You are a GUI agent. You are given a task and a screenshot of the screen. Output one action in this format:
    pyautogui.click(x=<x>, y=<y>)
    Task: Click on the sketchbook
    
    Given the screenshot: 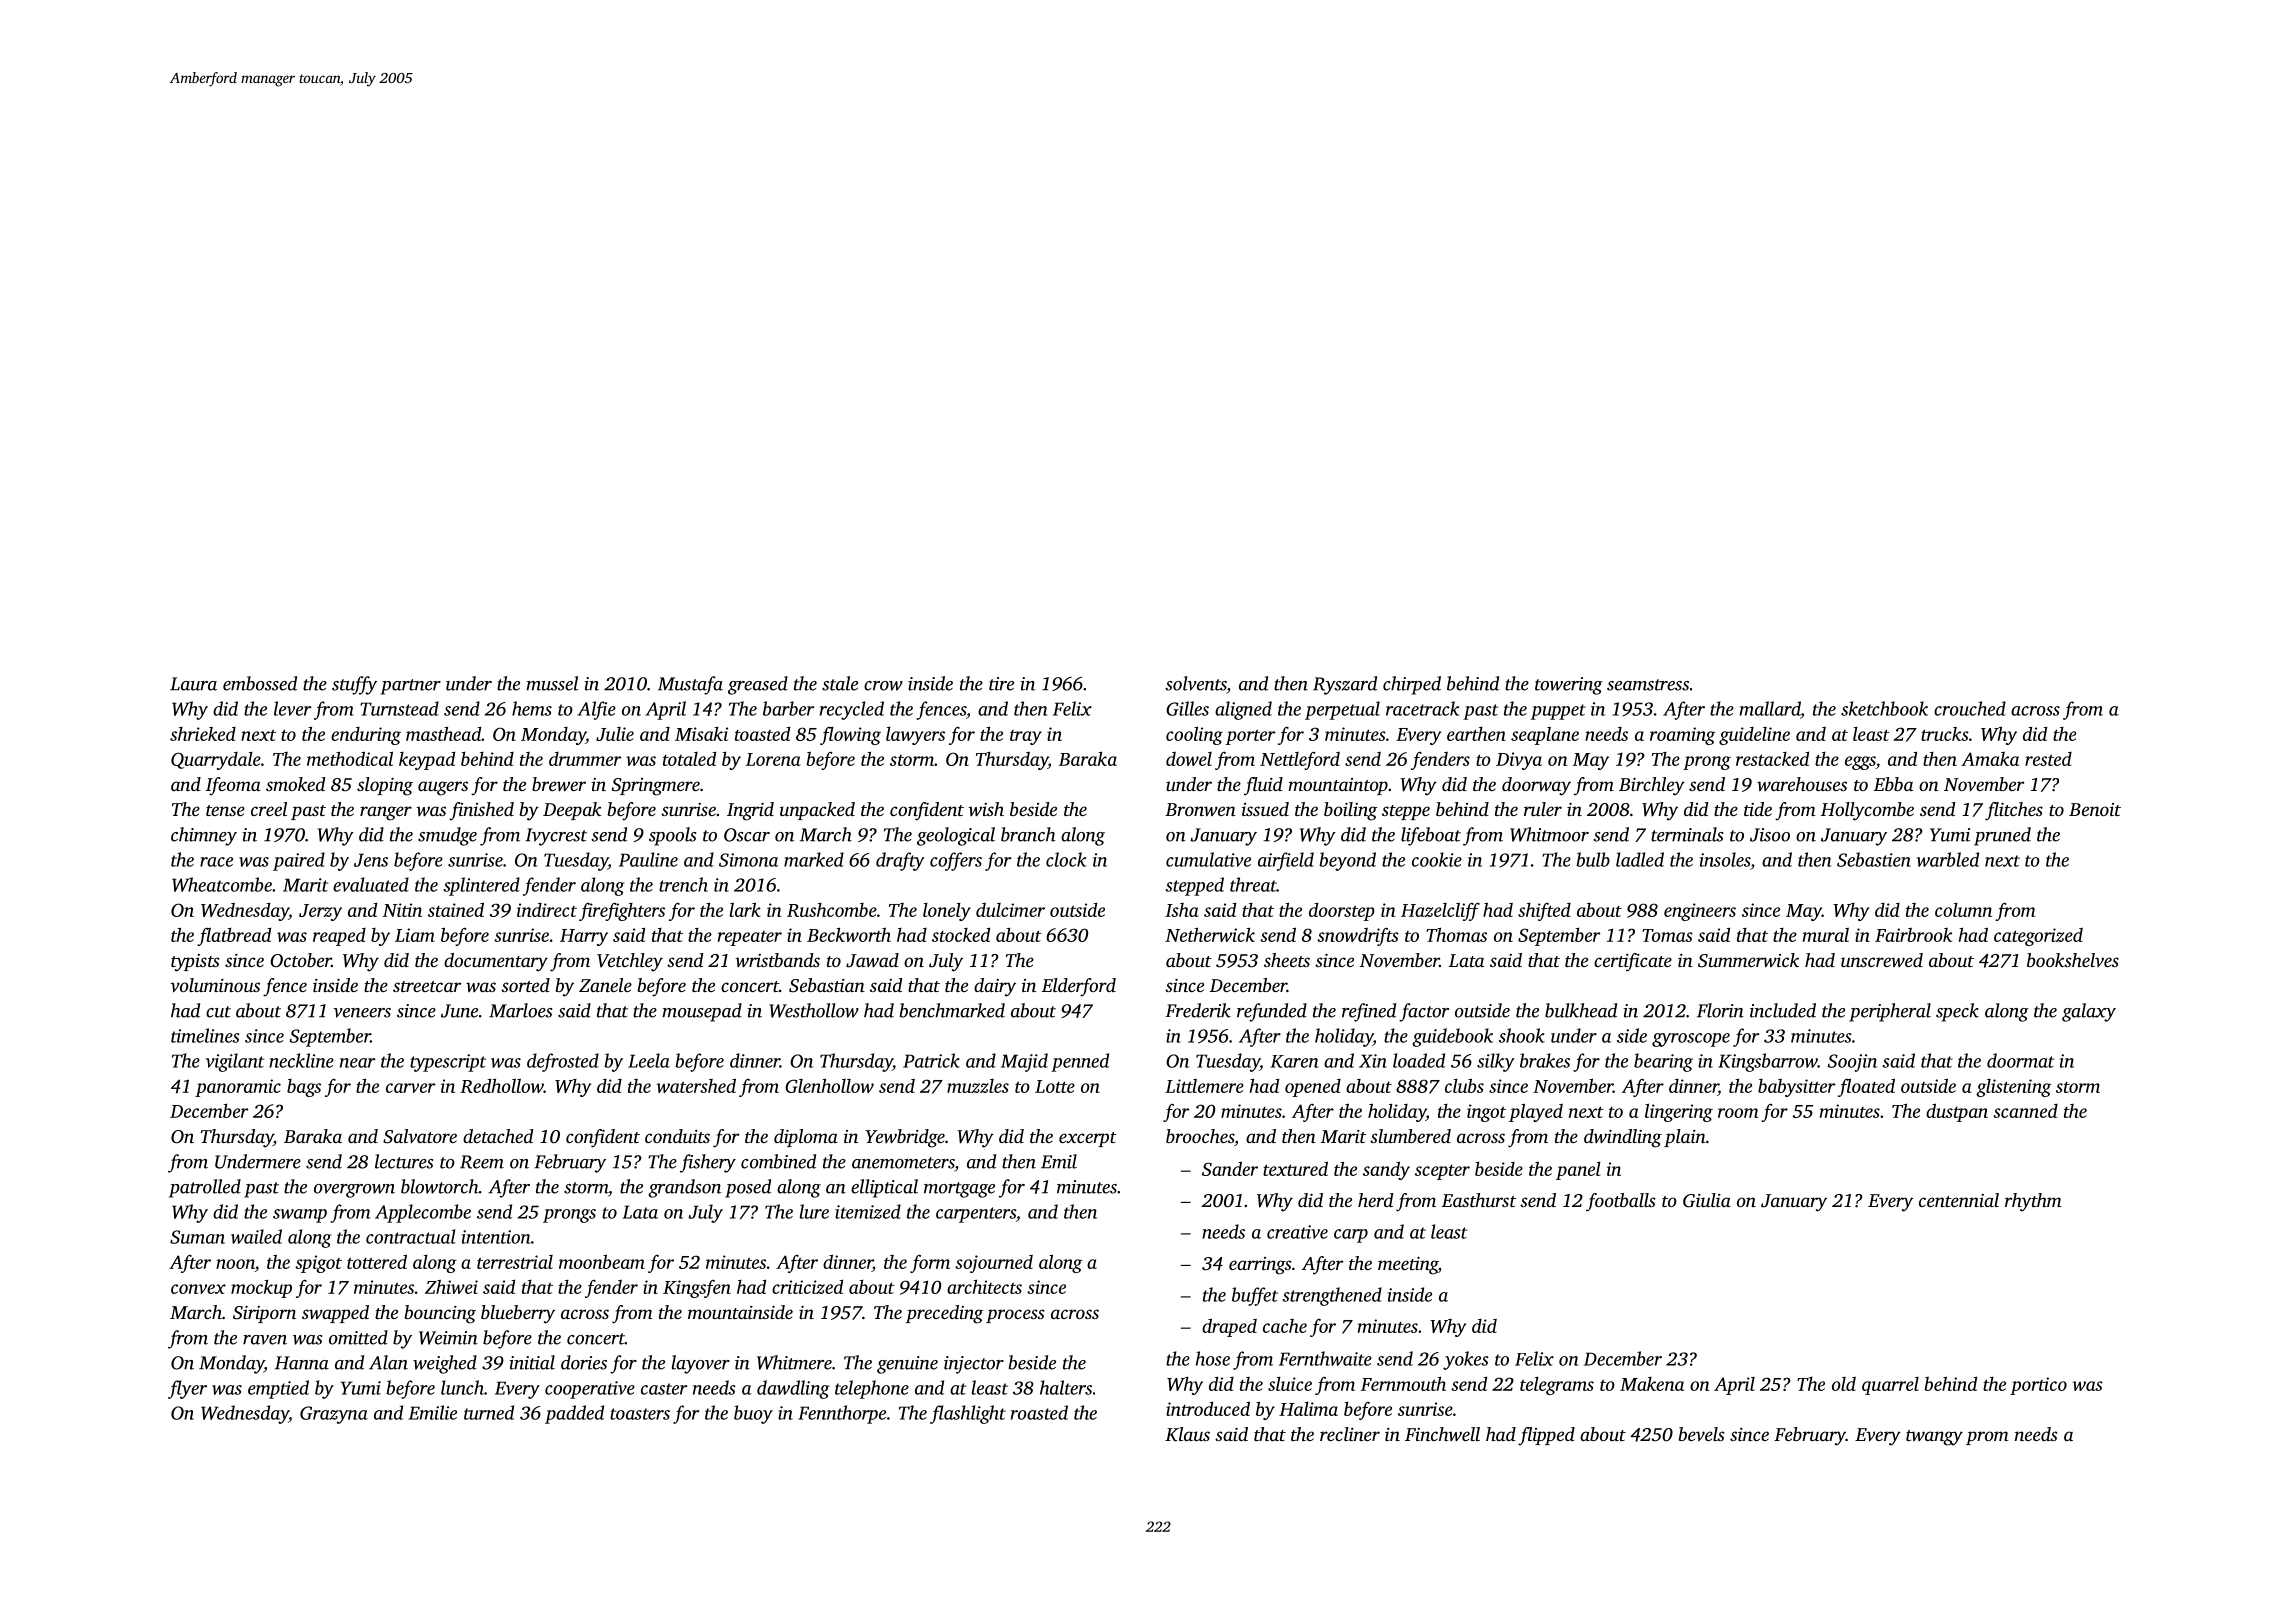 What is the action you would take?
    pyautogui.click(x=1884, y=708)
